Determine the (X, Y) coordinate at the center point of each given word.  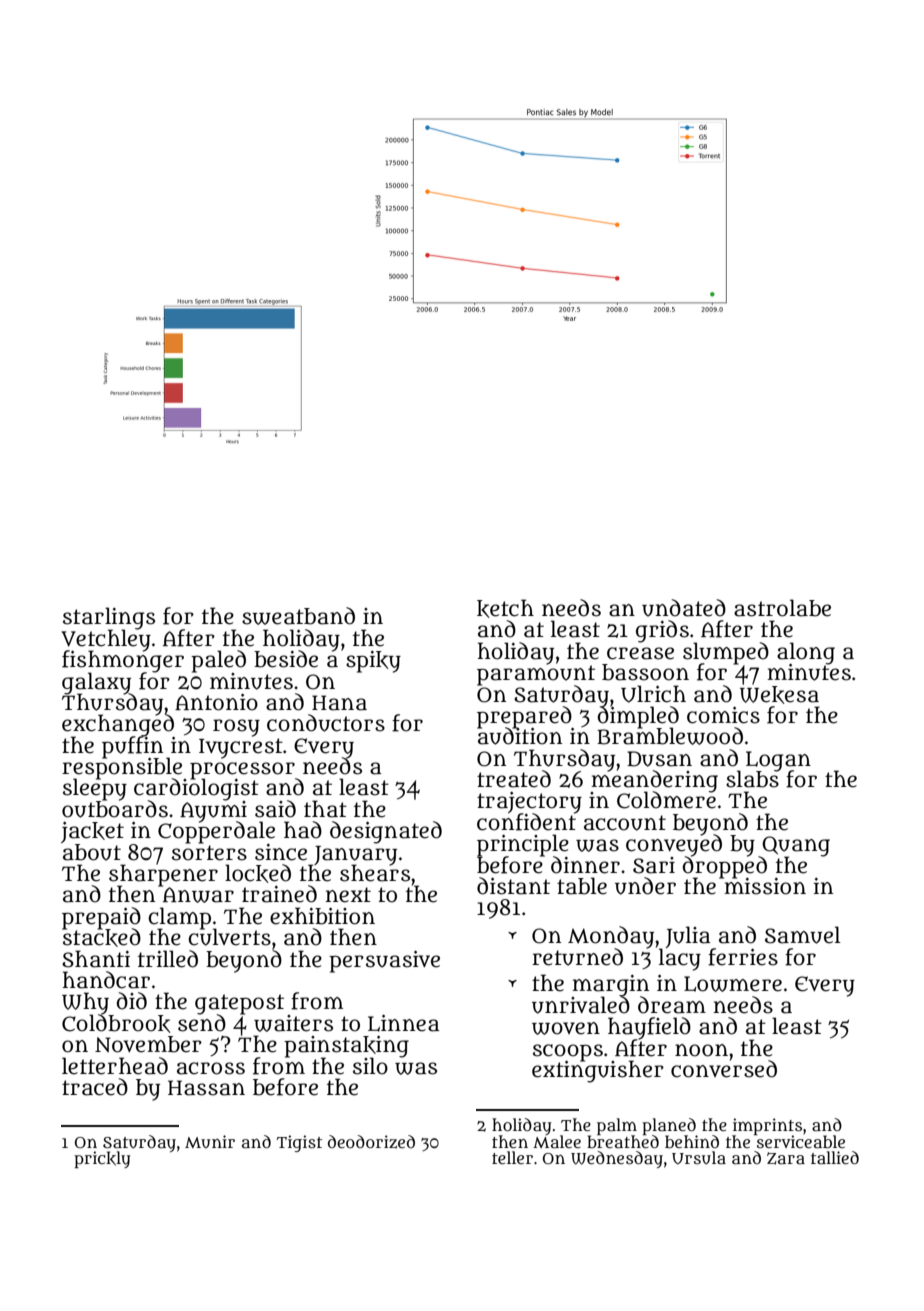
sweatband (298, 616)
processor (243, 770)
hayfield (649, 1028)
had (303, 830)
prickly (102, 1159)
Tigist (299, 1143)
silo (370, 1066)
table (582, 886)
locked (258, 873)
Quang (796, 846)
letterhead (115, 1066)
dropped (724, 867)
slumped (726, 653)
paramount (536, 675)
